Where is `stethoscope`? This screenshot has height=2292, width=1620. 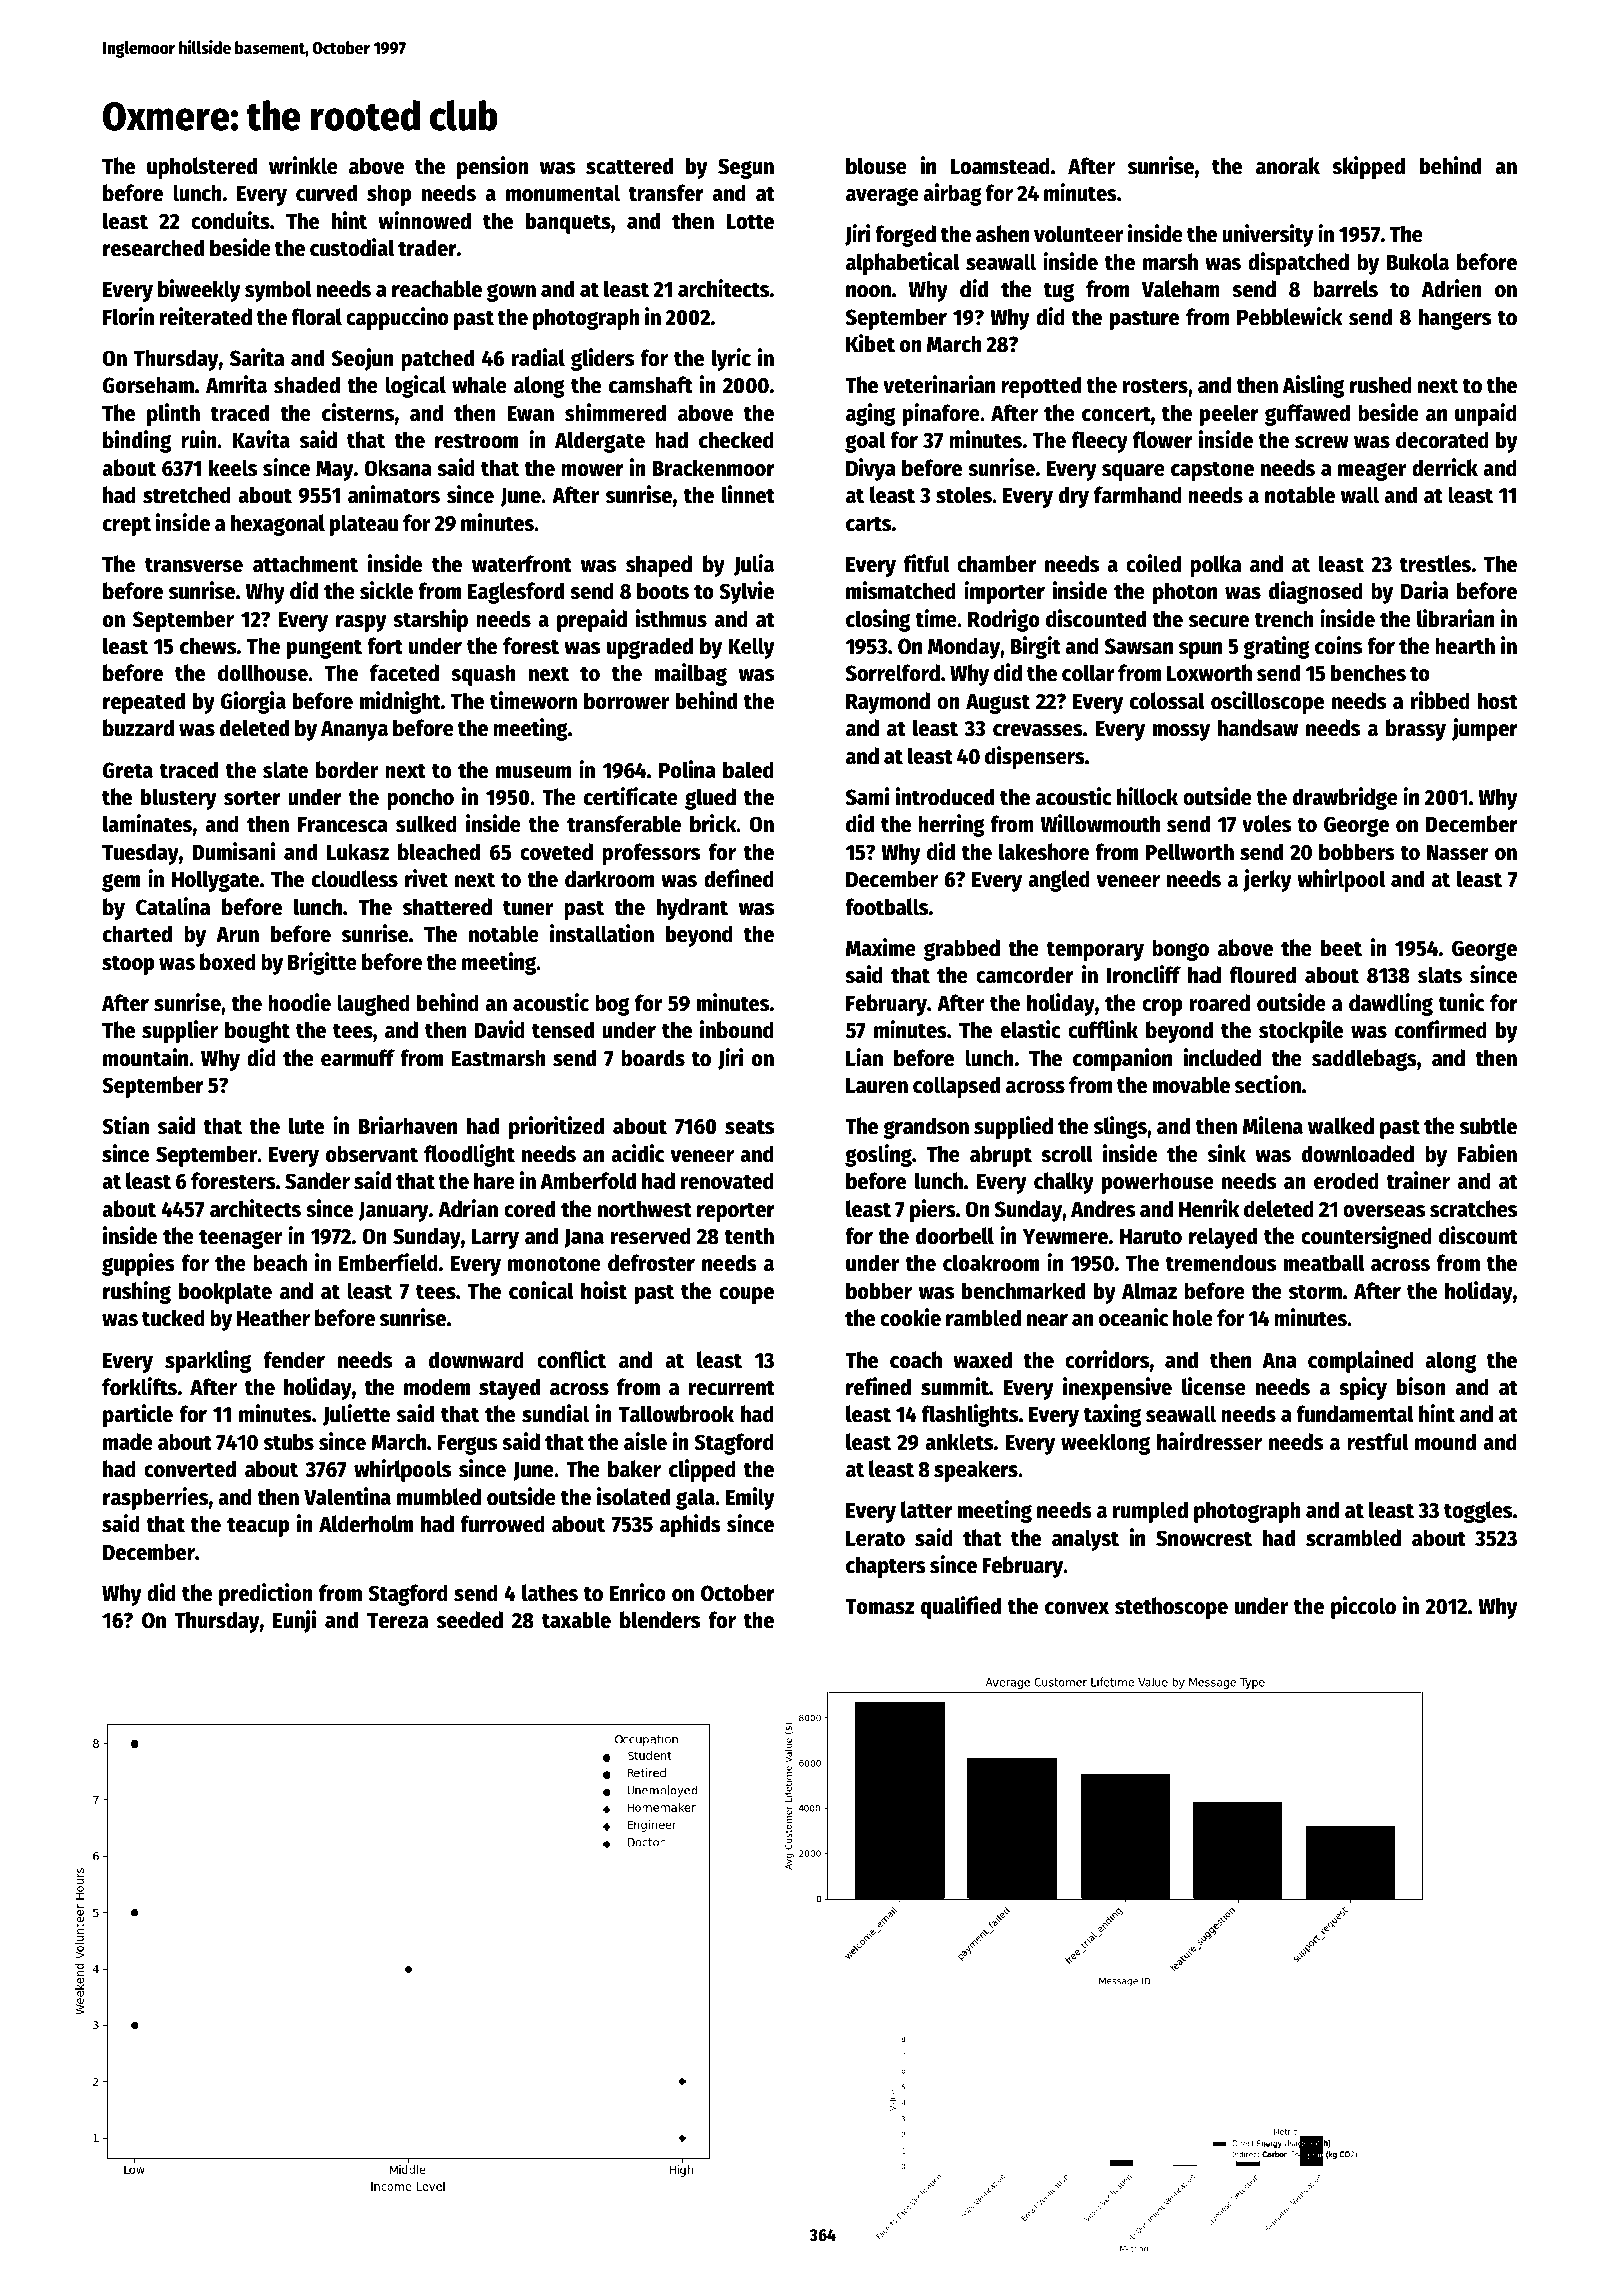 stethoscope is located at coordinates (1171, 1608).
